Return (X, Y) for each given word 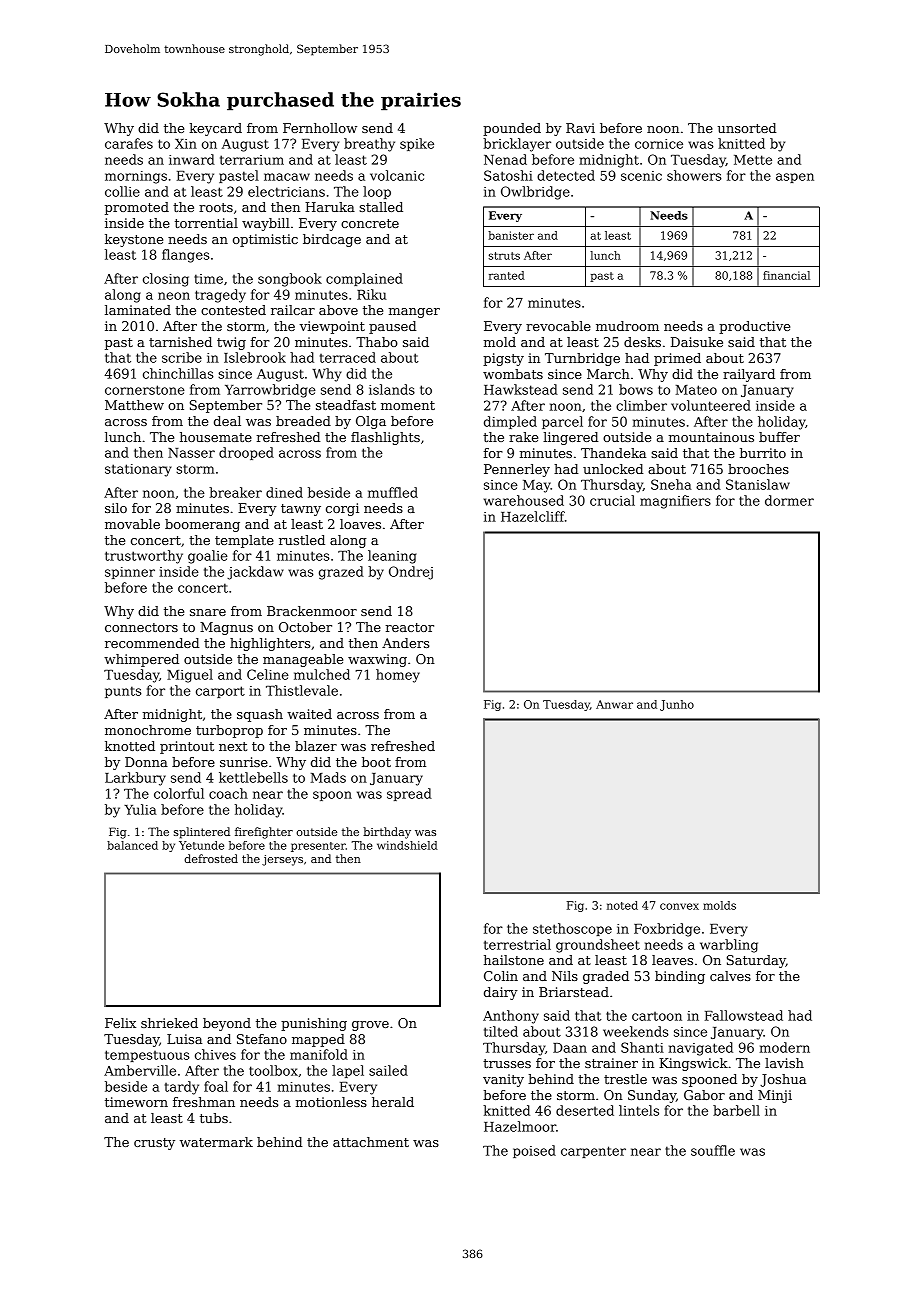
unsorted (747, 128)
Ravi (580, 128)
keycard (216, 129)
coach (228, 793)
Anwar (614, 704)
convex (679, 906)
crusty (154, 1144)
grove (370, 1026)
